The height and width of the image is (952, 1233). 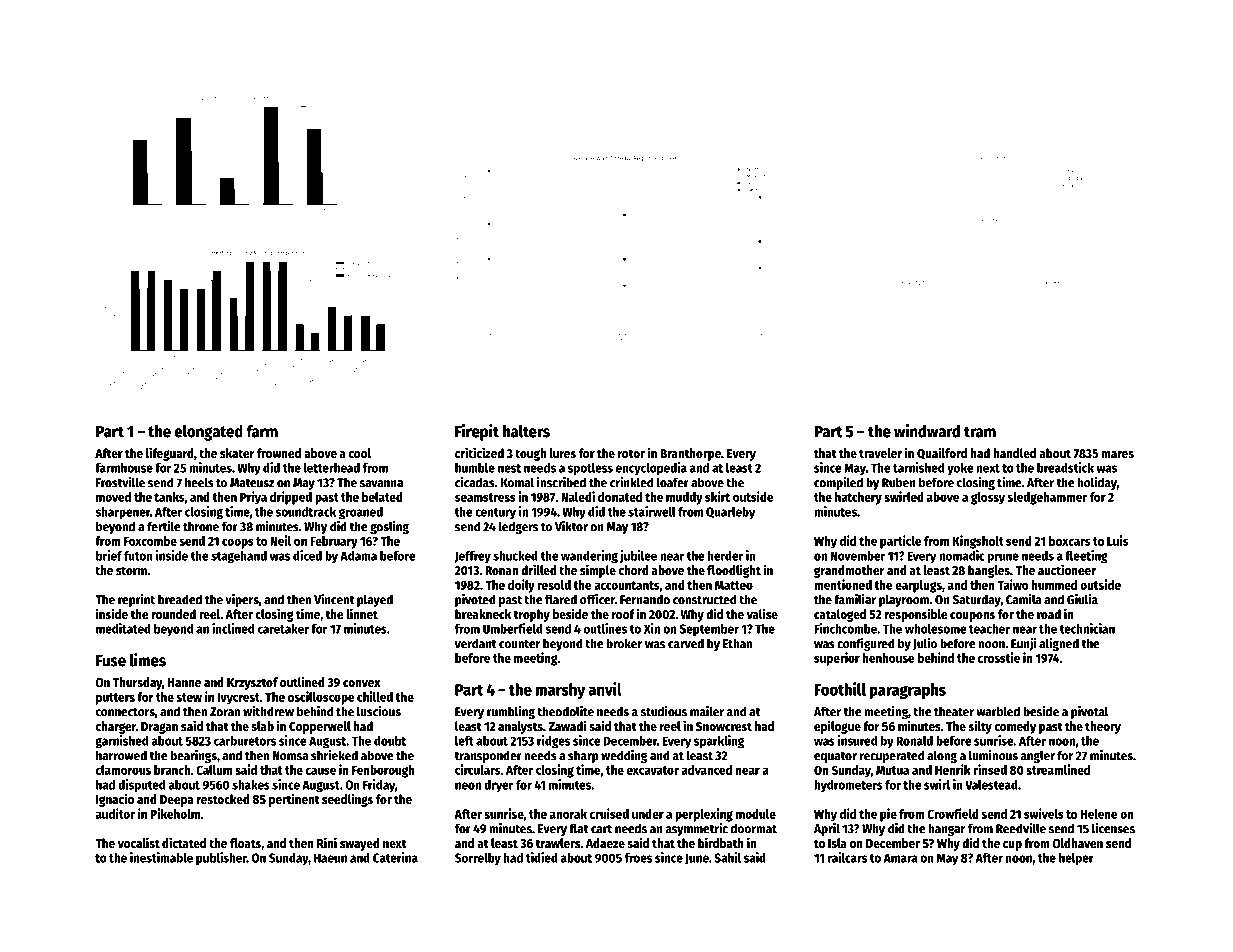 I want to click on publisher, so click(x=221, y=859).
